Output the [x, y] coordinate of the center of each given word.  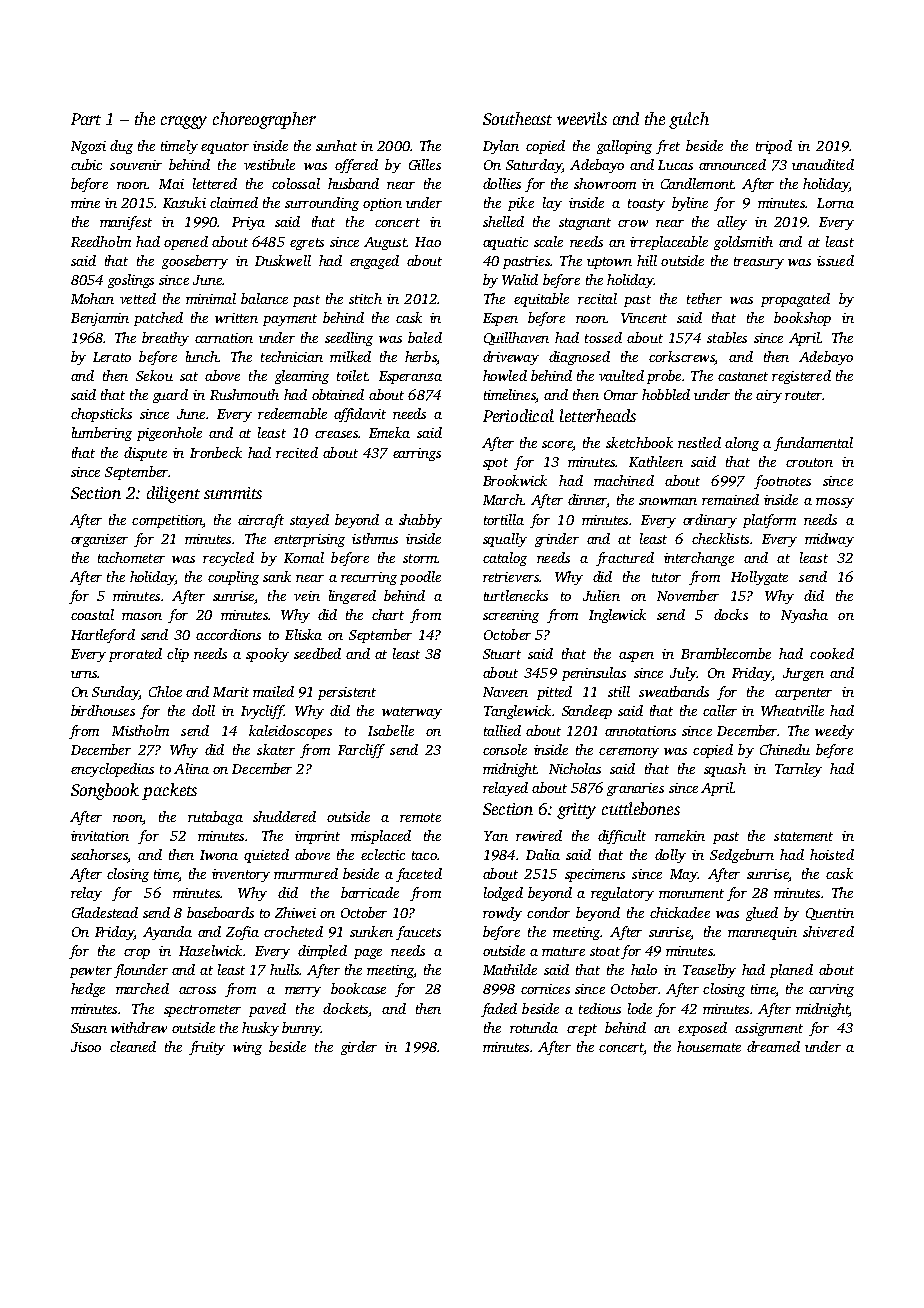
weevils [582, 118]
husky [260, 1029]
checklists [720, 538]
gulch [689, 120]
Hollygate [759, 578]
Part [86, 119]
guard [170, 396]
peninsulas [594, 674]
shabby [420, 521]
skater [276, 749]
